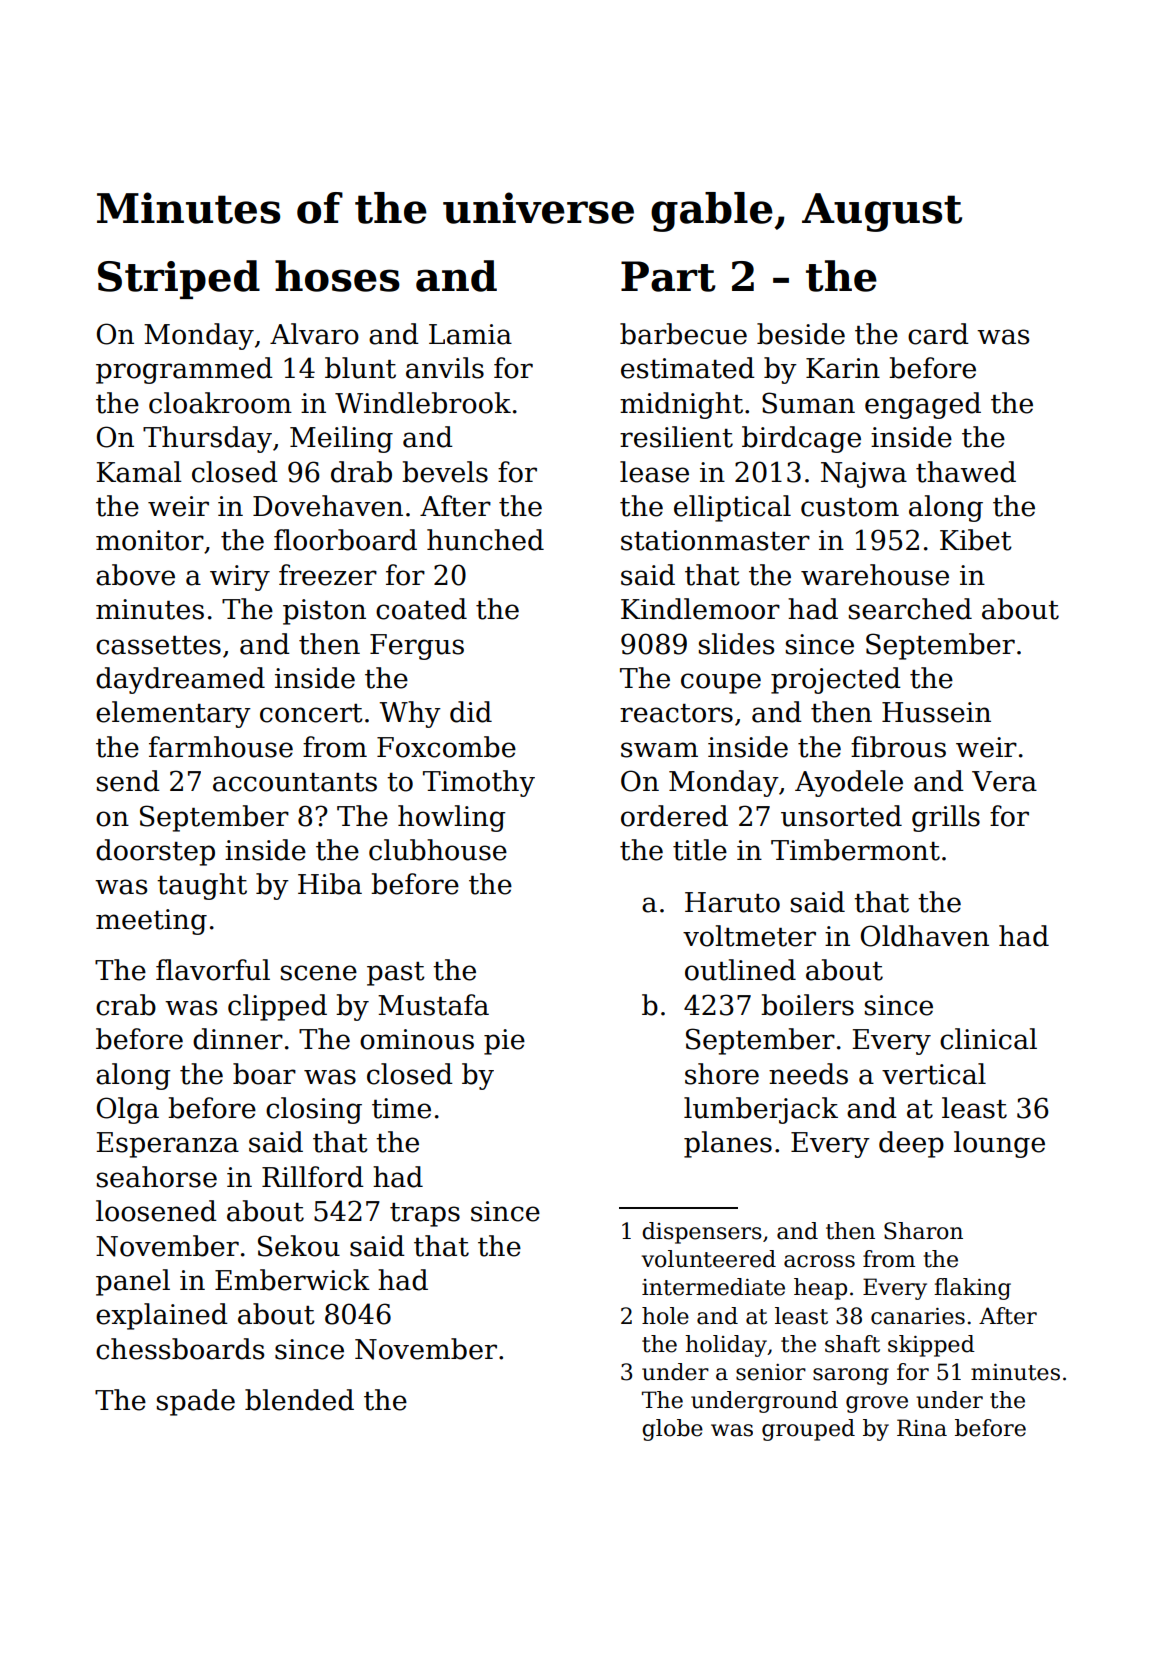  I want to click on Striped, so click(179, 279).
